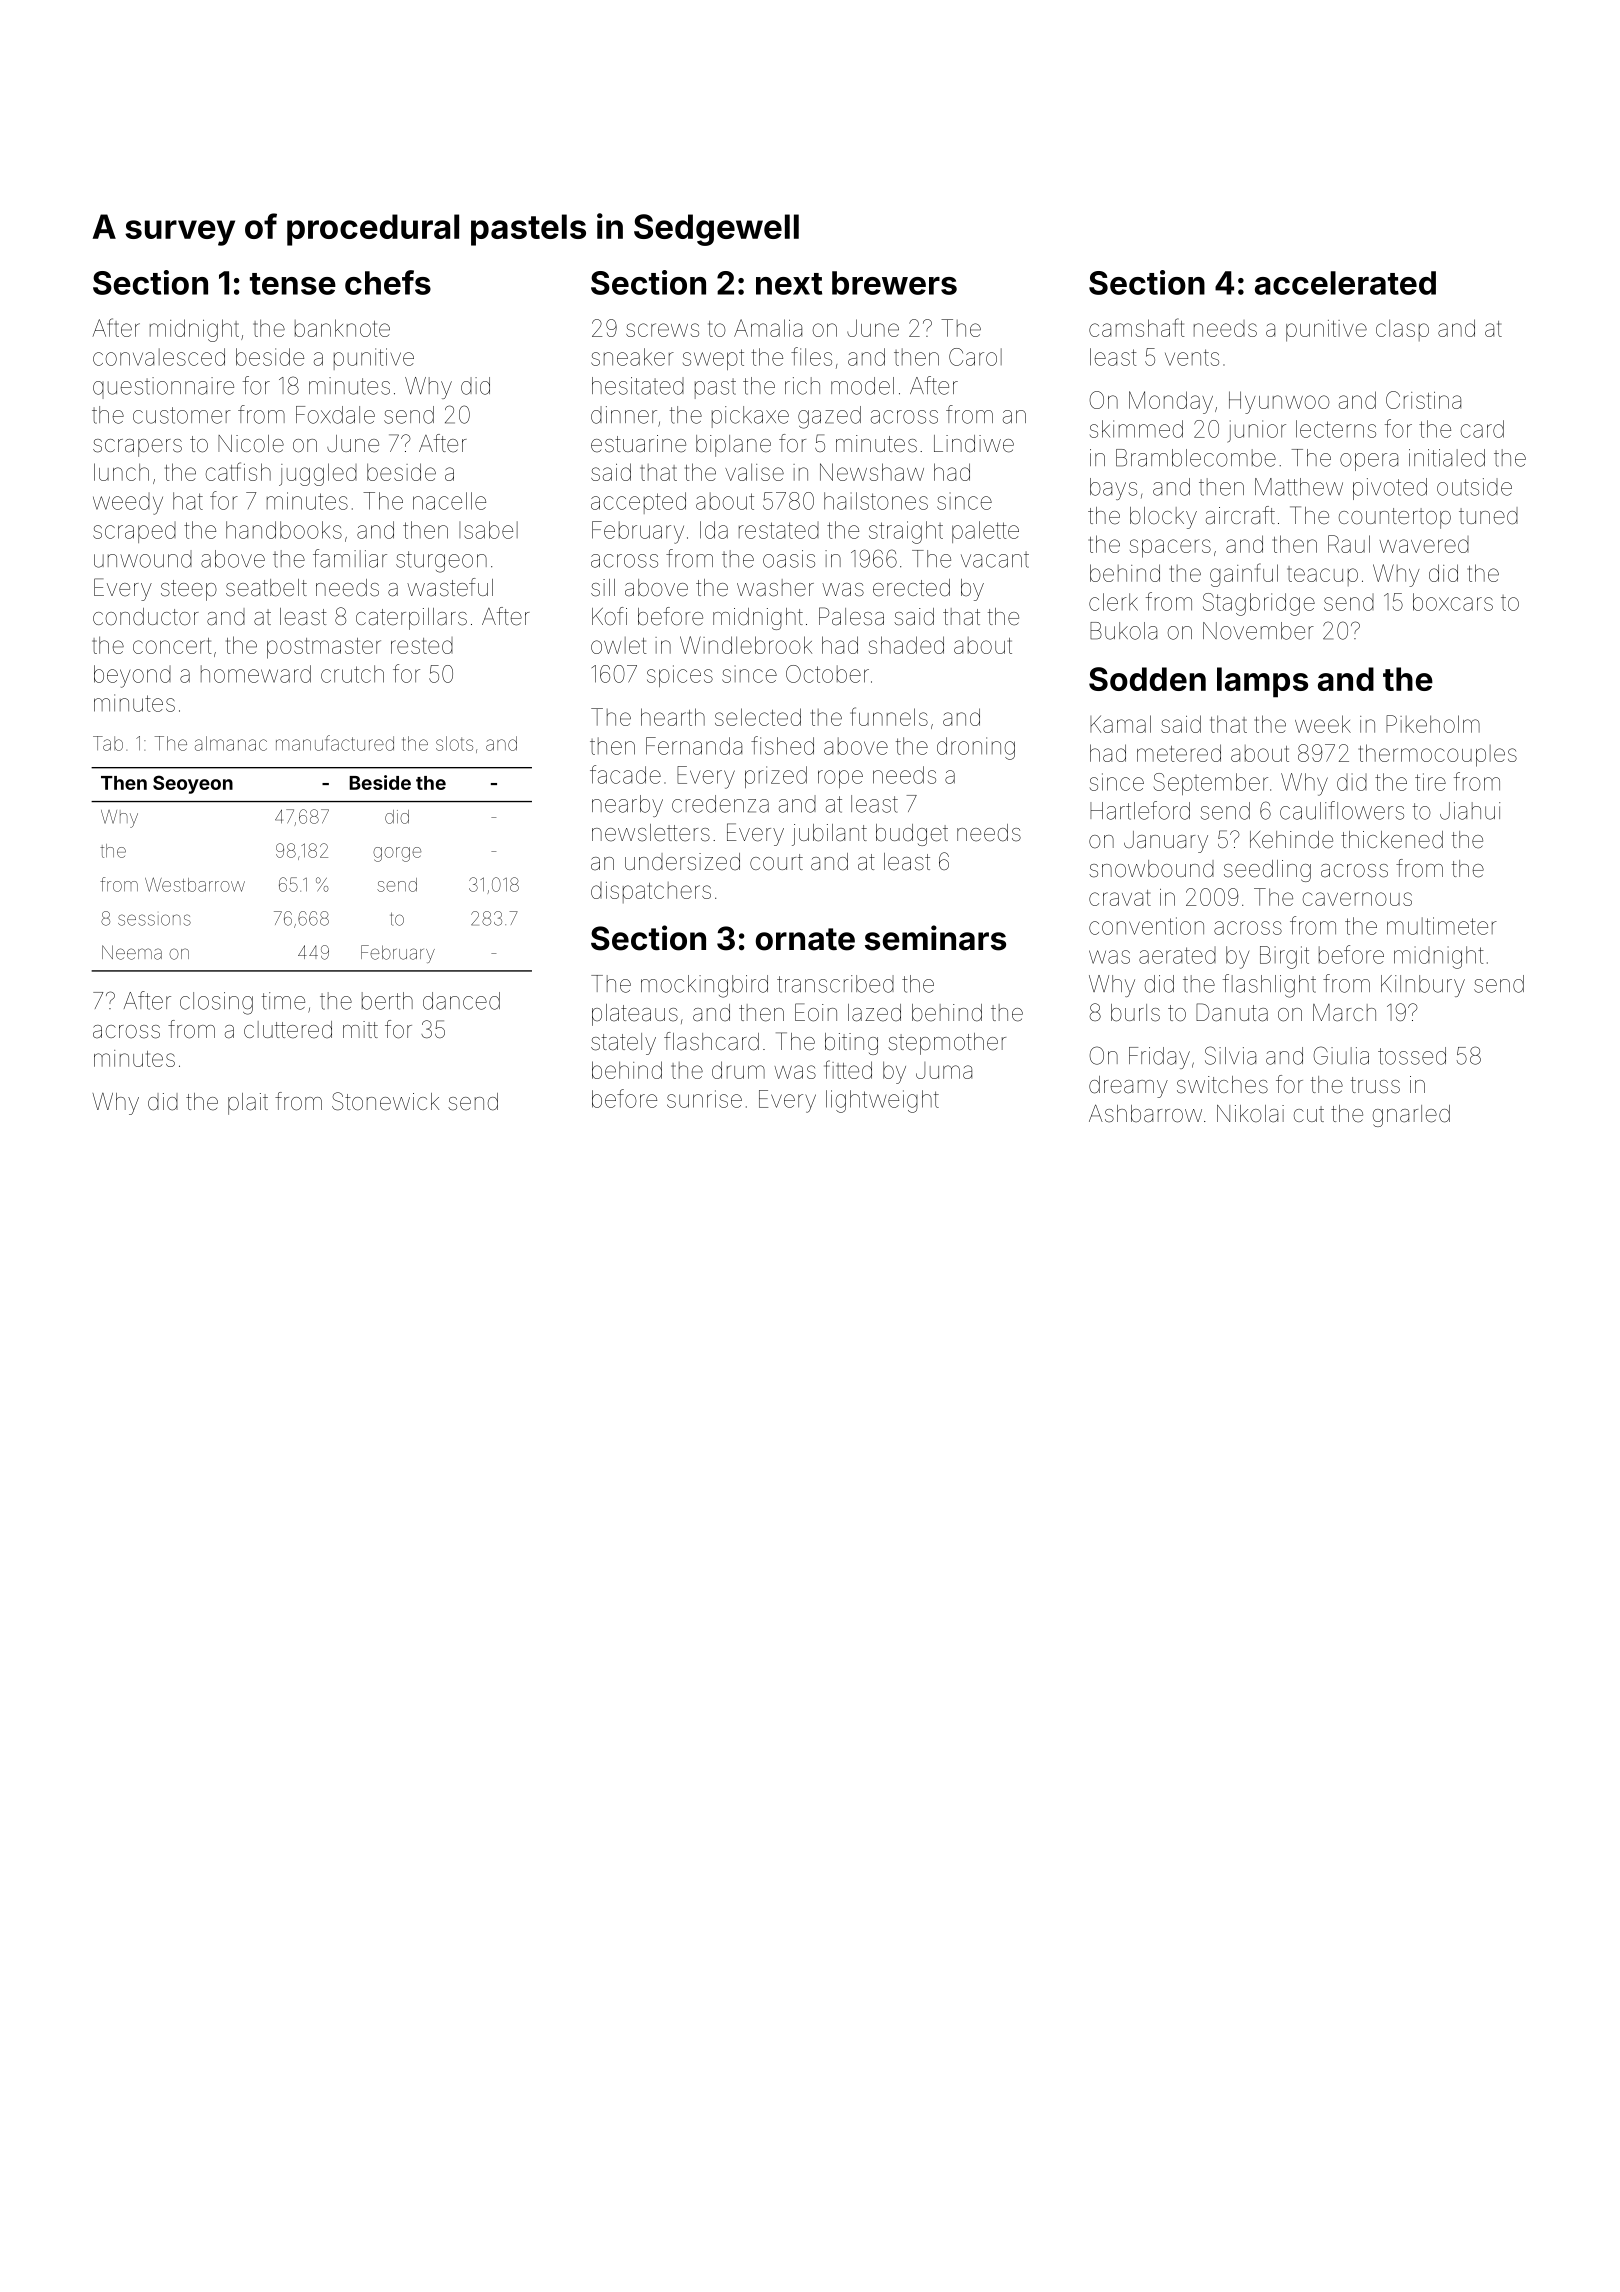  Describe the element at coordinates (1412, 1056) in the screenshot. I see `tossed` at that location.
